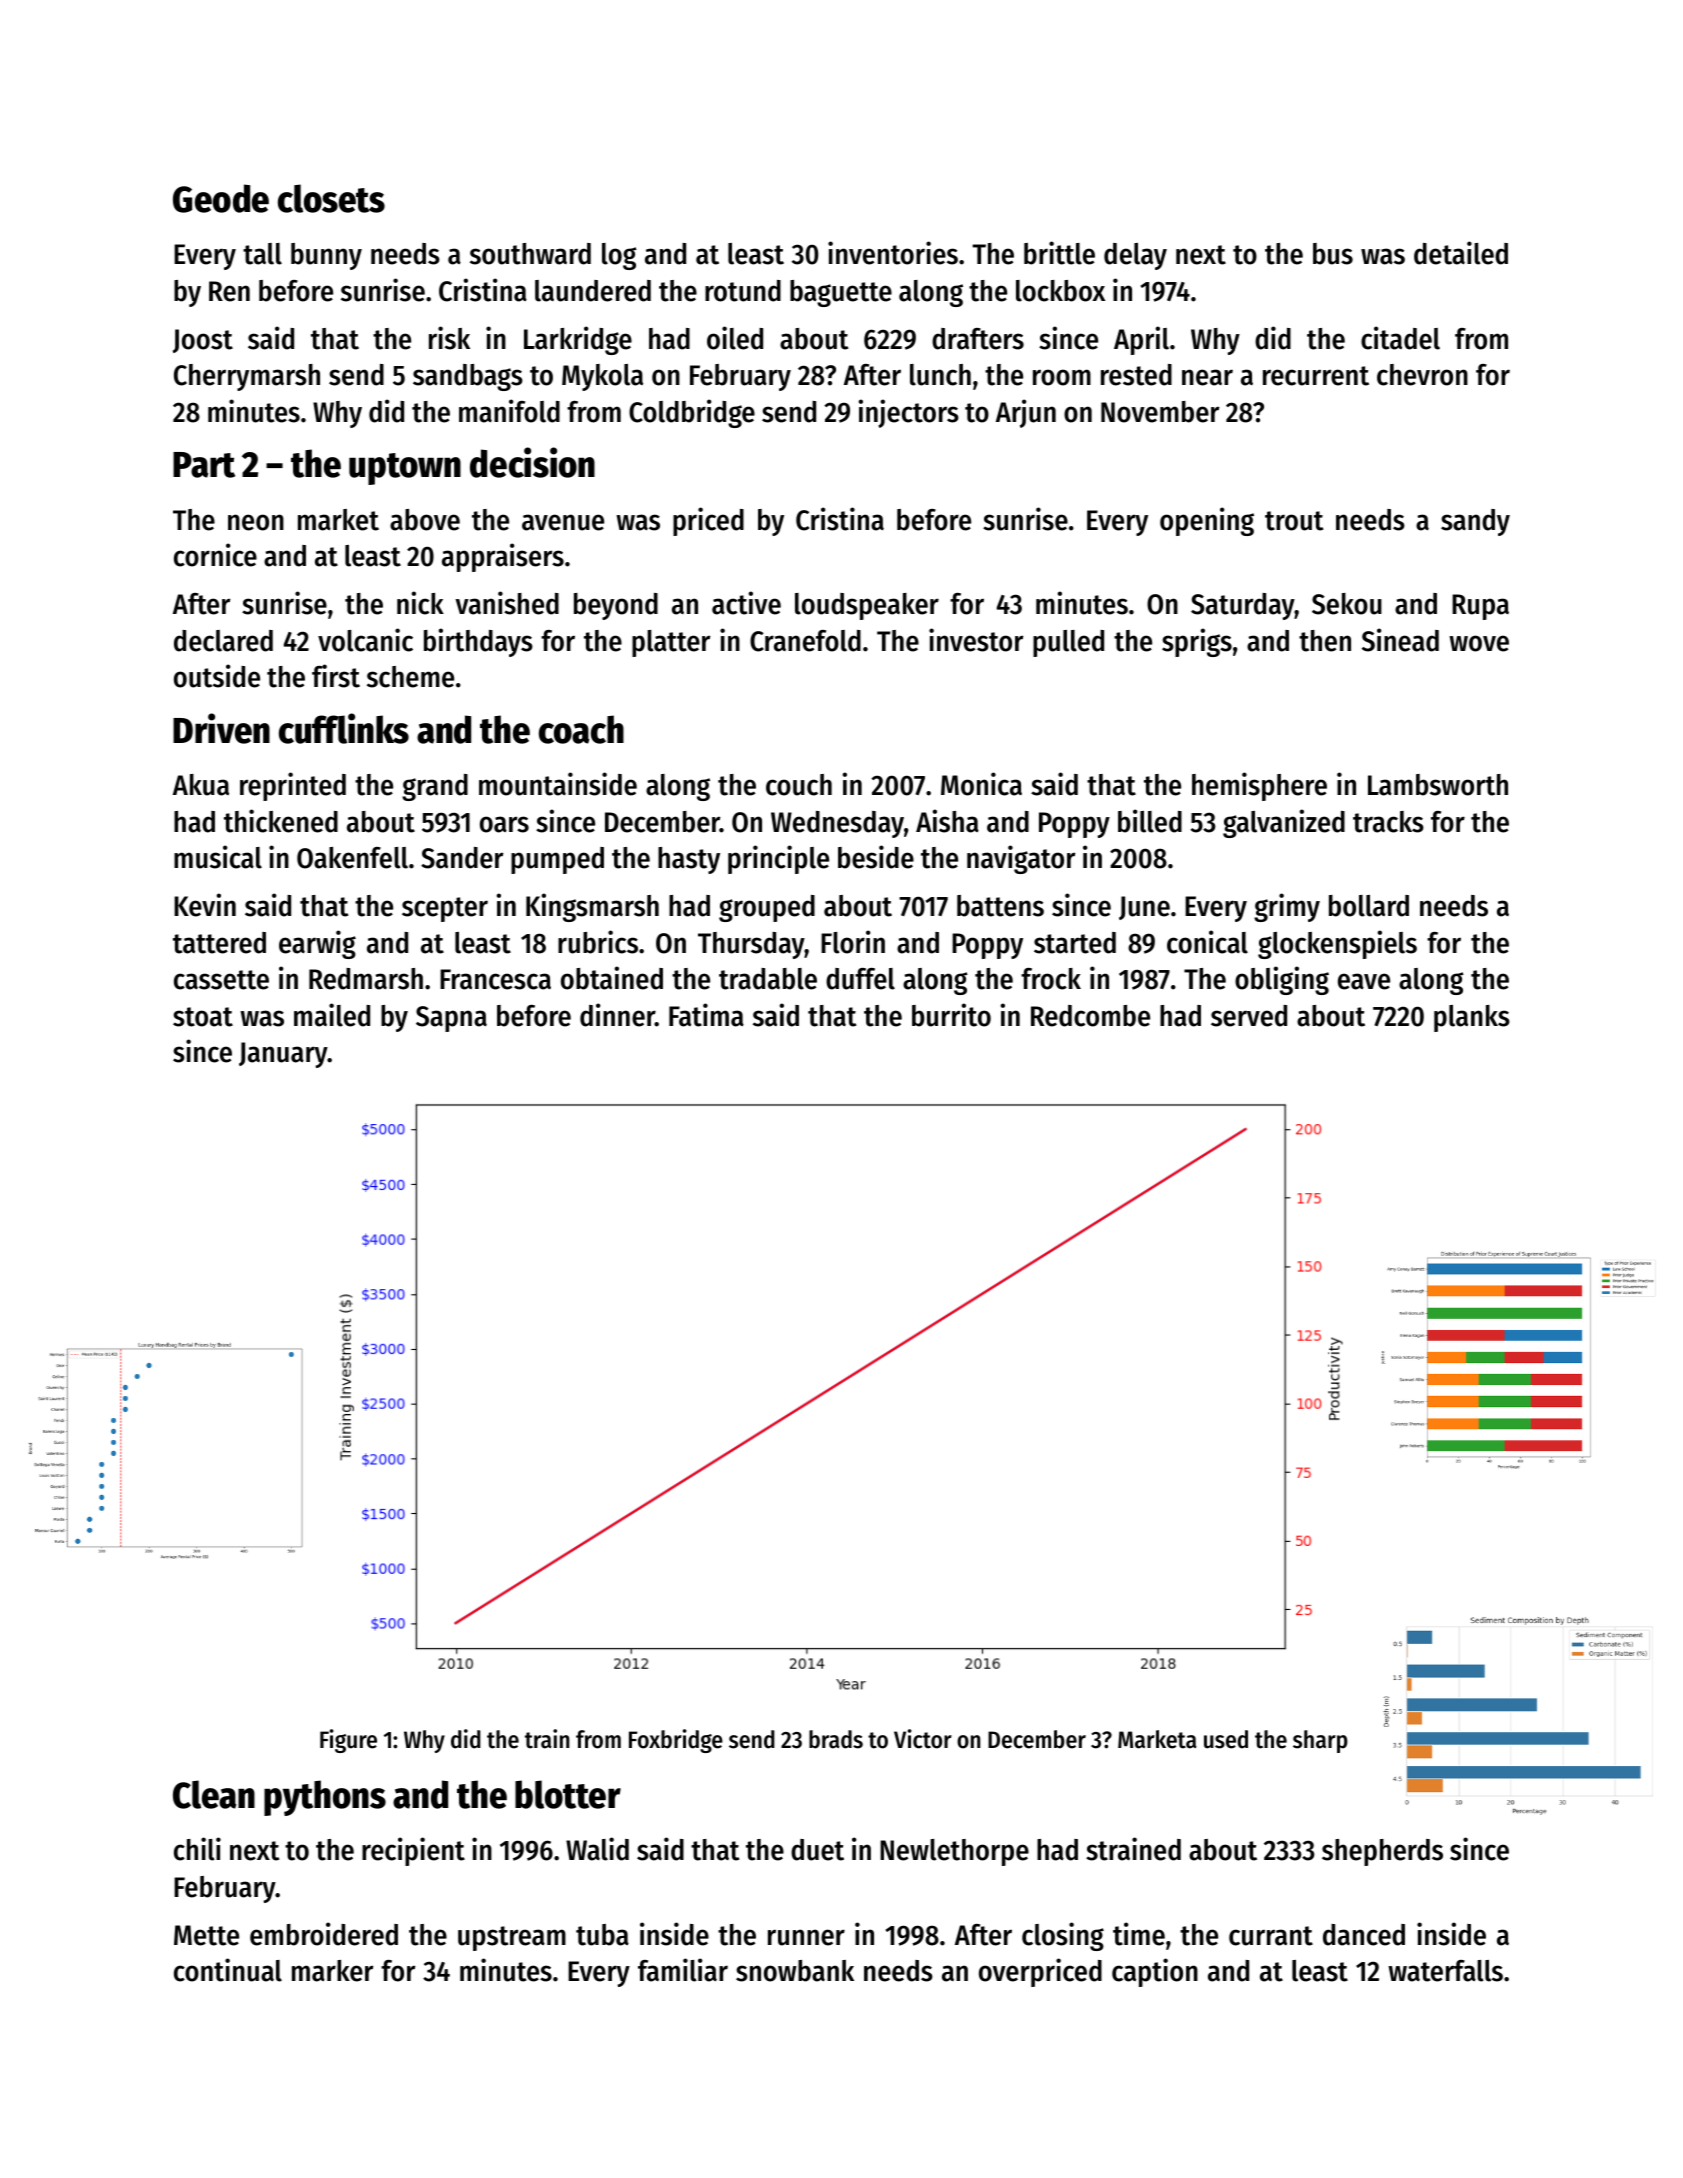 The image size is (1683, 2178). Describe the element at coordinates (612, 978) in the screenshot. I see `obtained` at that location.
